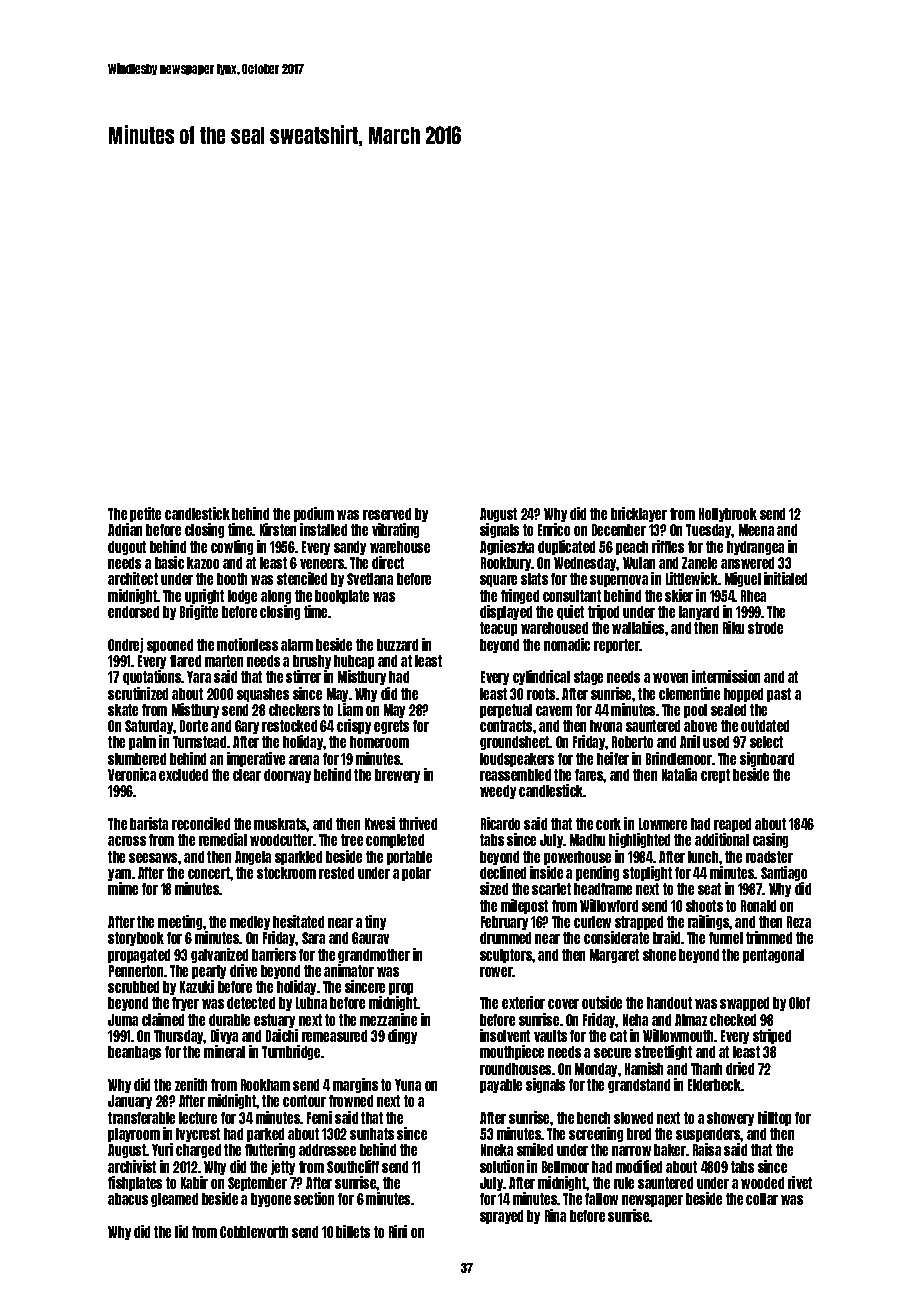  Describe the element at coordinates (398, 1231) in the image. I see `Rini` at that location.
